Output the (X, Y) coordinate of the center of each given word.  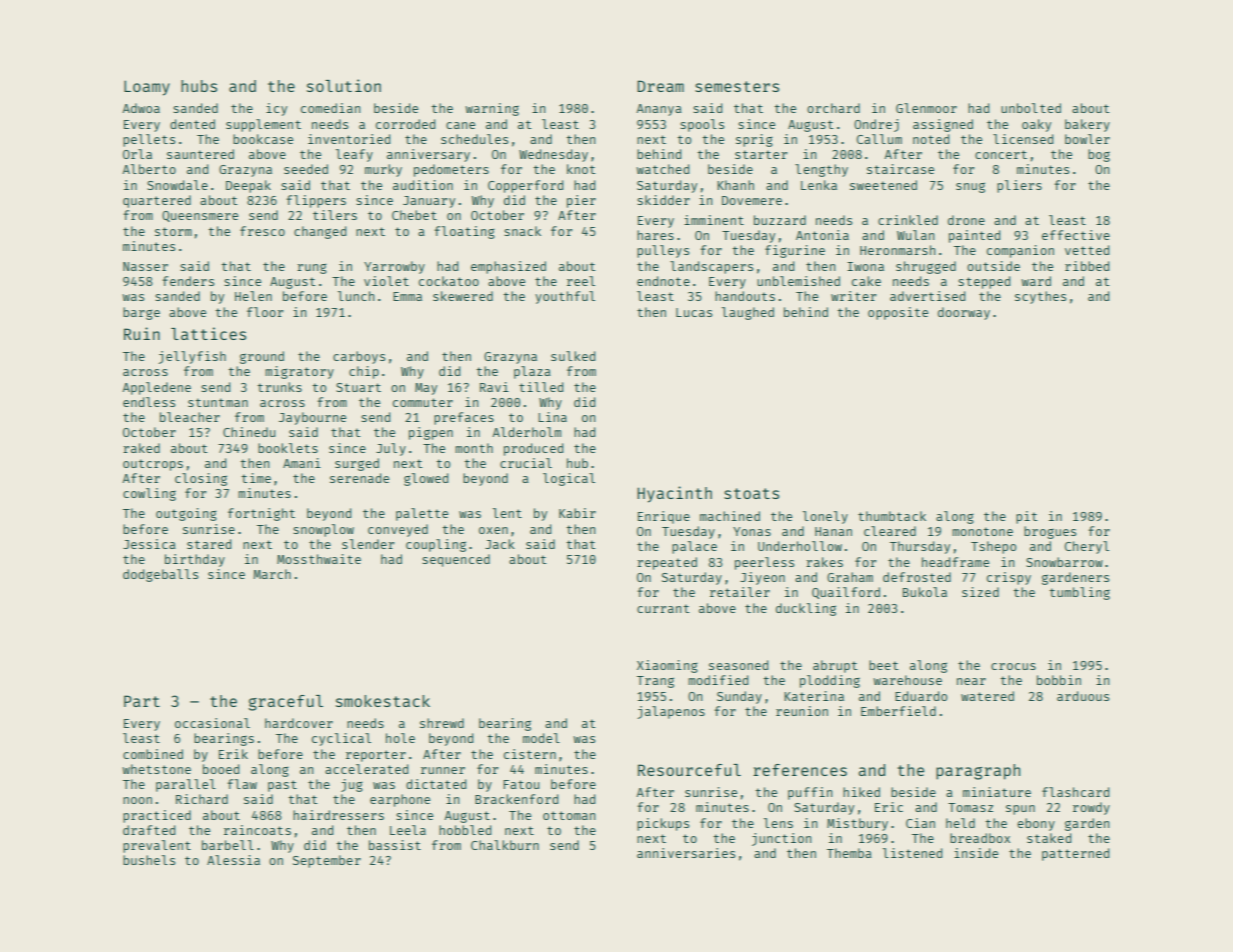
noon (137, 800)
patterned (1076, 854)
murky (383, 170)
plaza (532, 372)
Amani (302, 463)
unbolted (1031, 108)
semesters (737, 86)
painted (975, 236)
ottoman (569, 815)
